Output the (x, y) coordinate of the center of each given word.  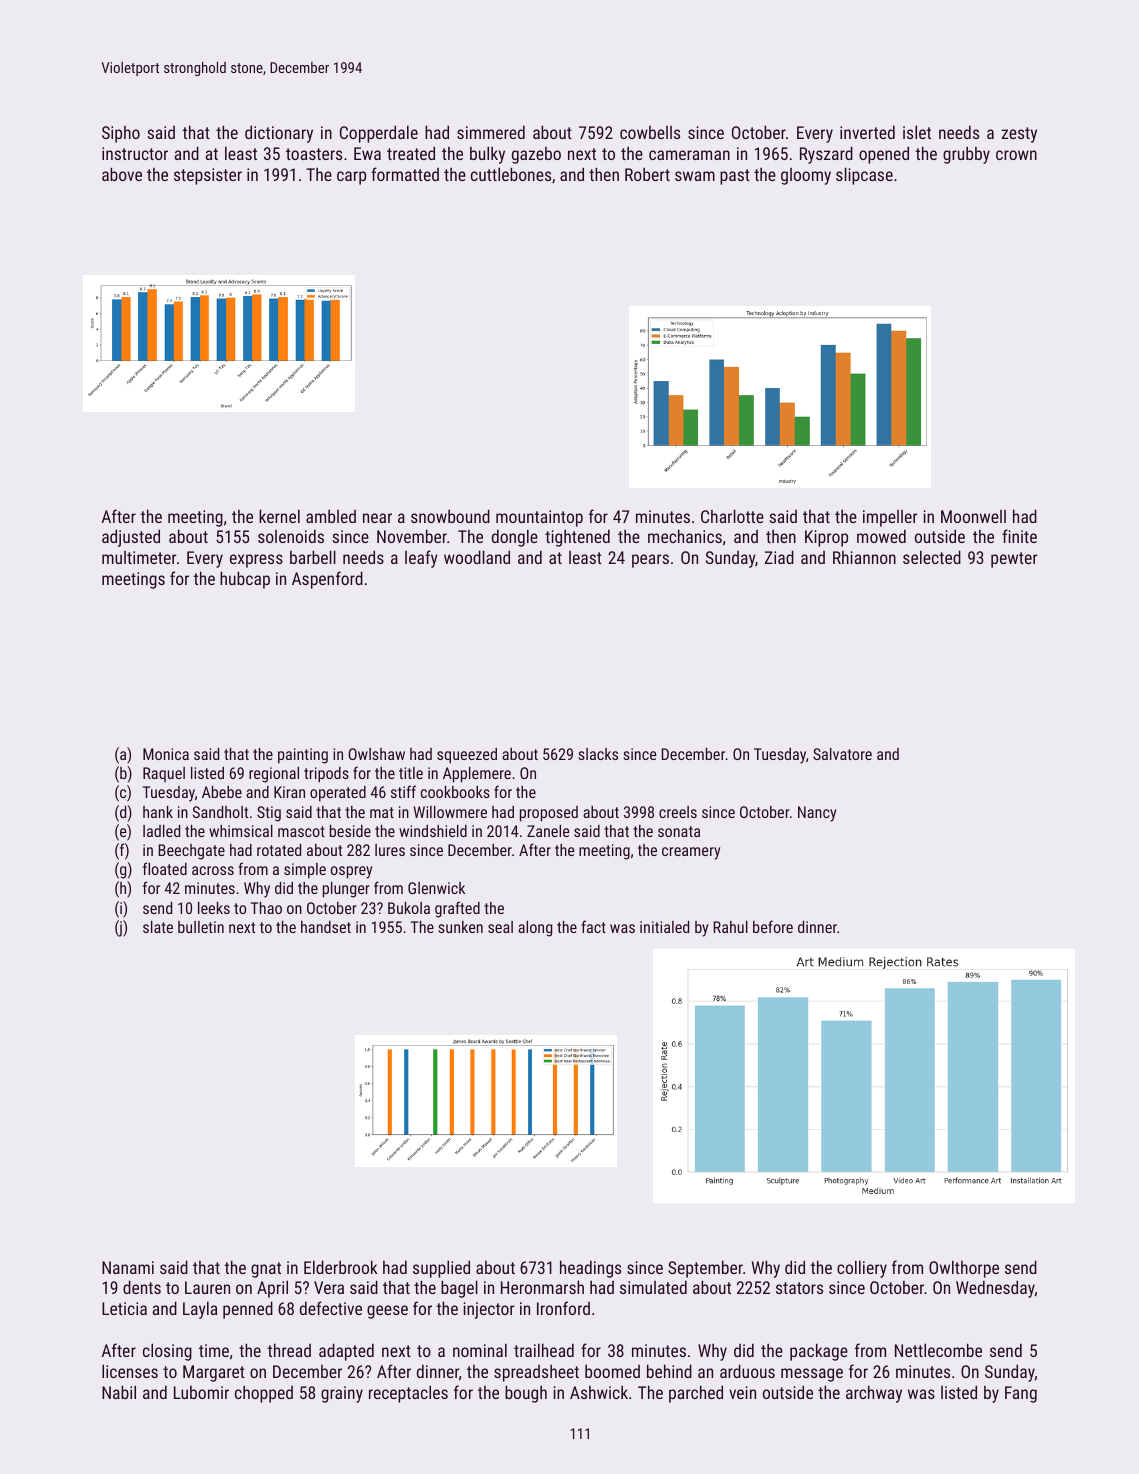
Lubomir (201, 1392)
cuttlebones (511, 174)
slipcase (864, 176)
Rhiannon (864, 557)
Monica (166, 754)
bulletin (201, 927)
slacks (598, 754)
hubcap (245, 580)
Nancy (817, 814)
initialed (664, 927)
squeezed (467, 756)
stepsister (208, 176)
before (773, 926)
